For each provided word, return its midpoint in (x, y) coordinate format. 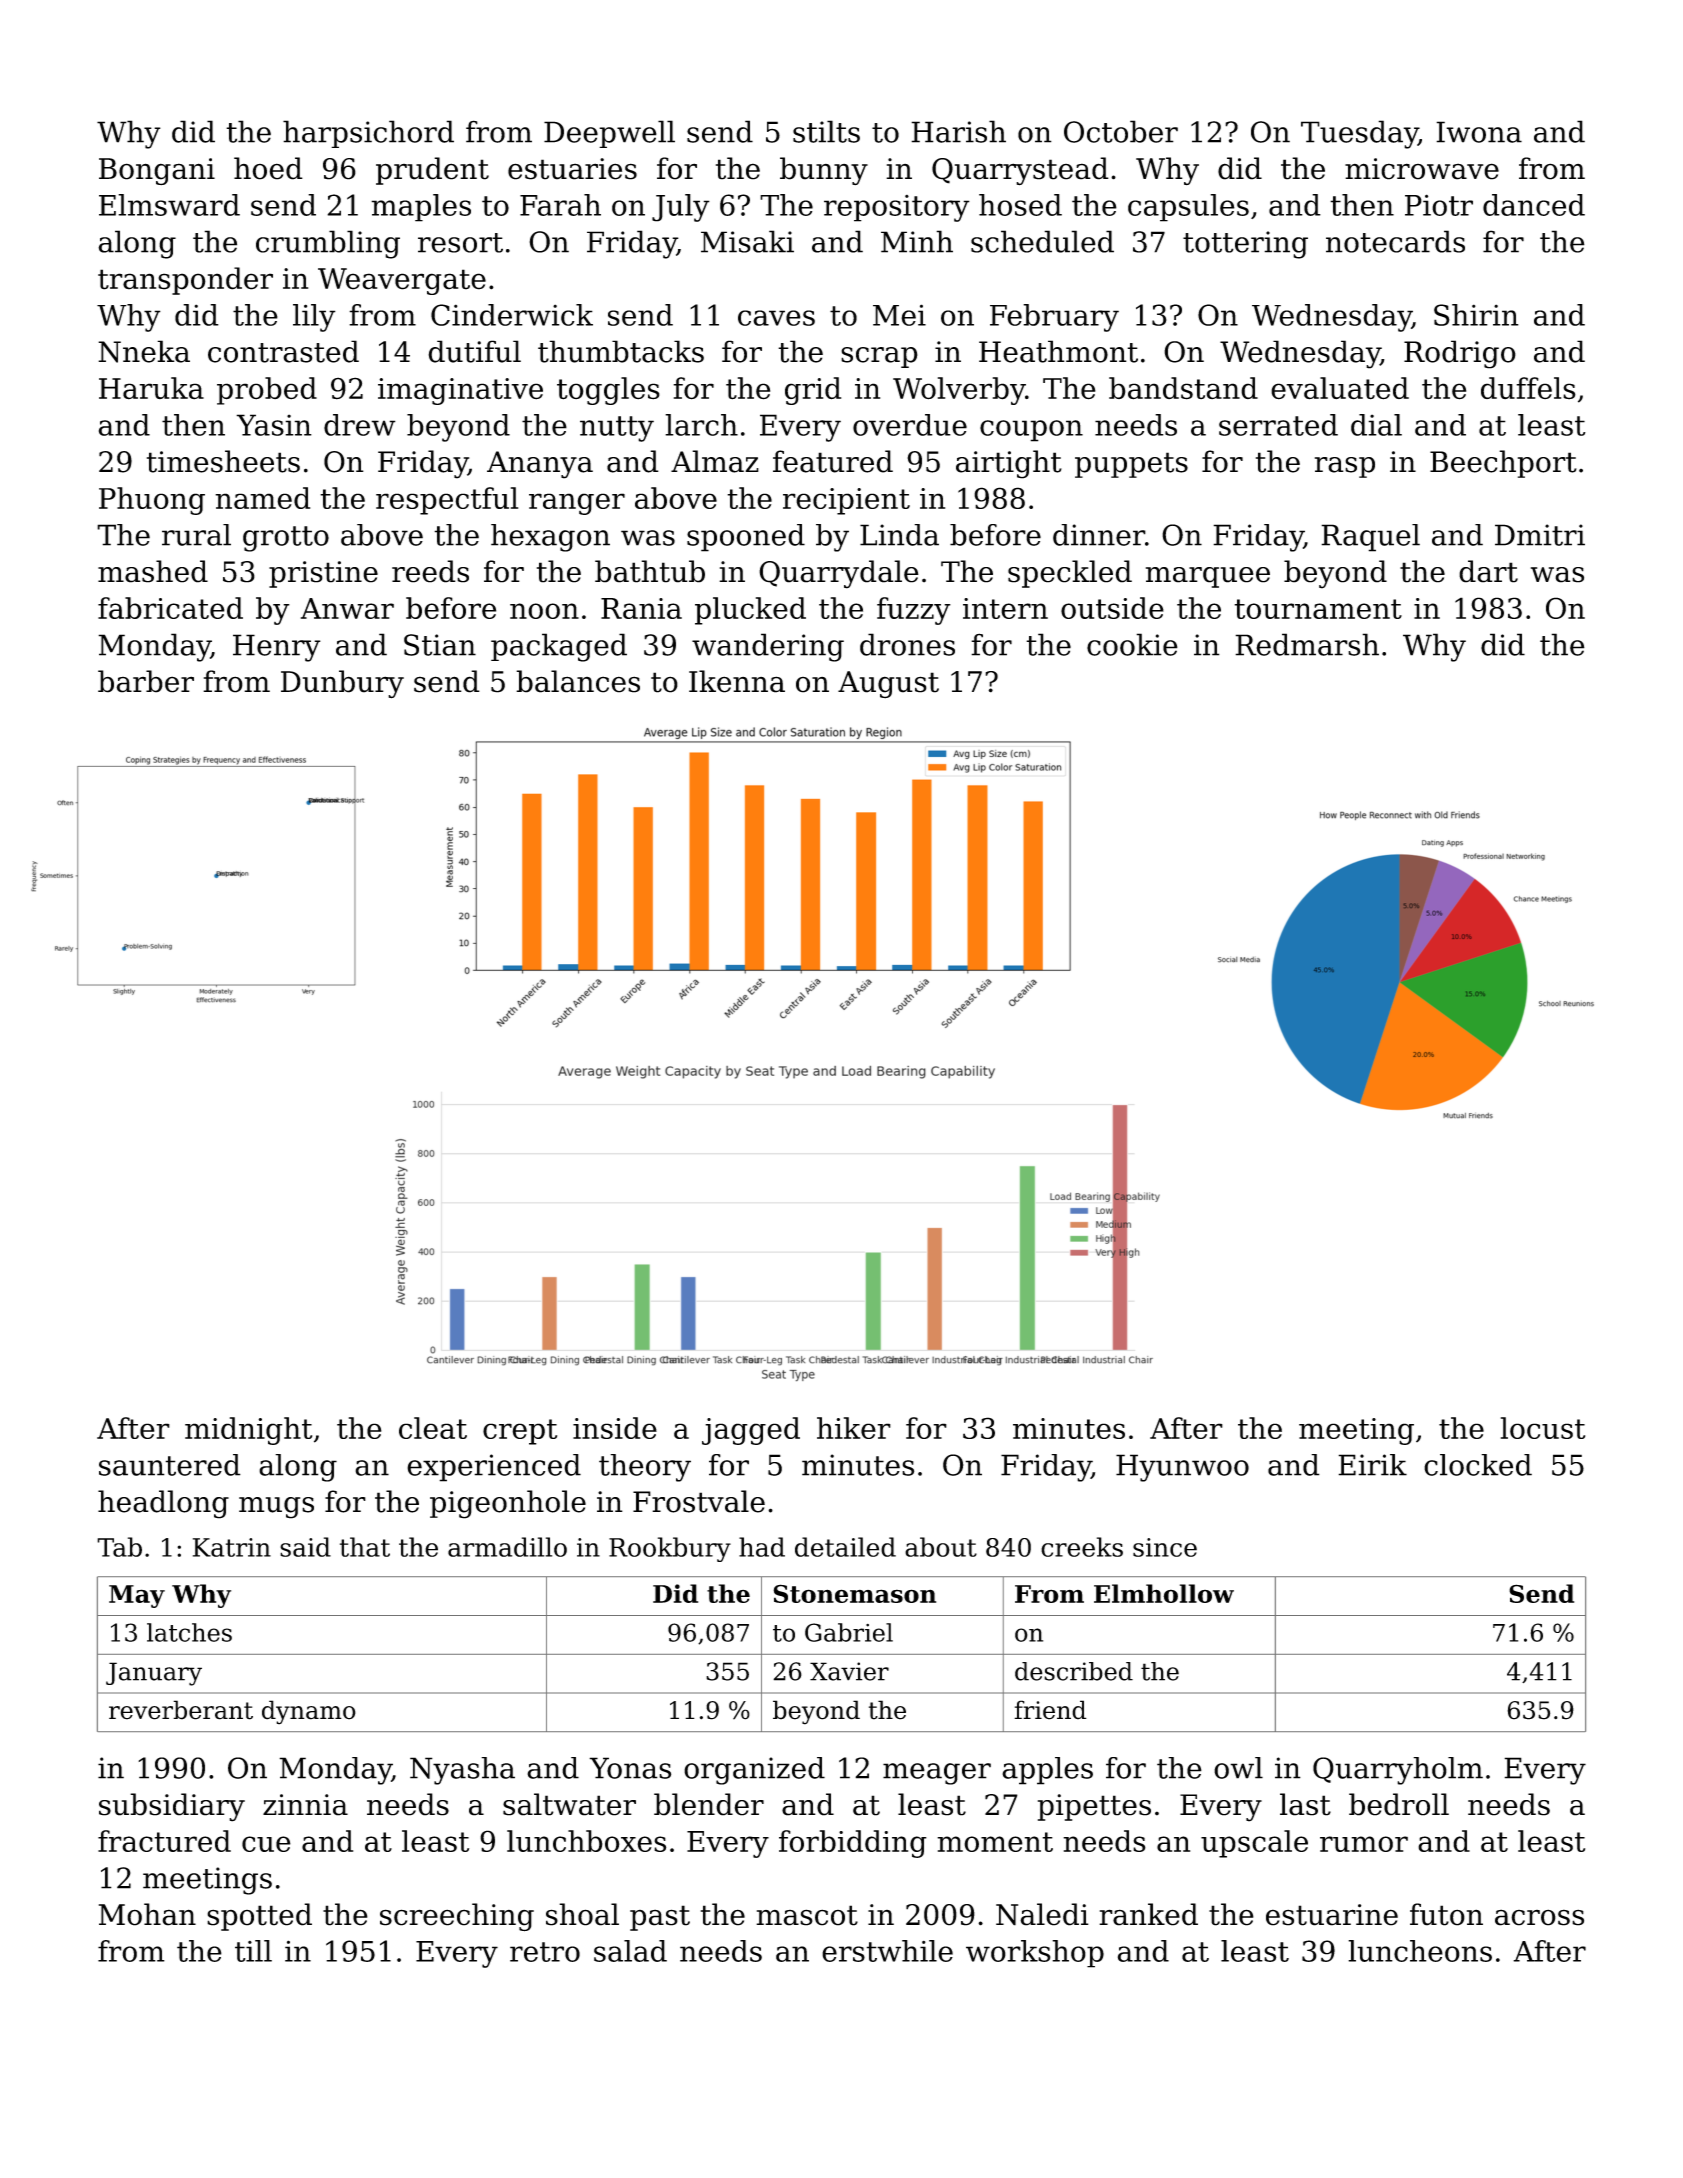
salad (630, 1951)
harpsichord (368, 134)
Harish (958, 131)
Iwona (1479, 132)
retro (545, 1952)
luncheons (1420, 1951)
